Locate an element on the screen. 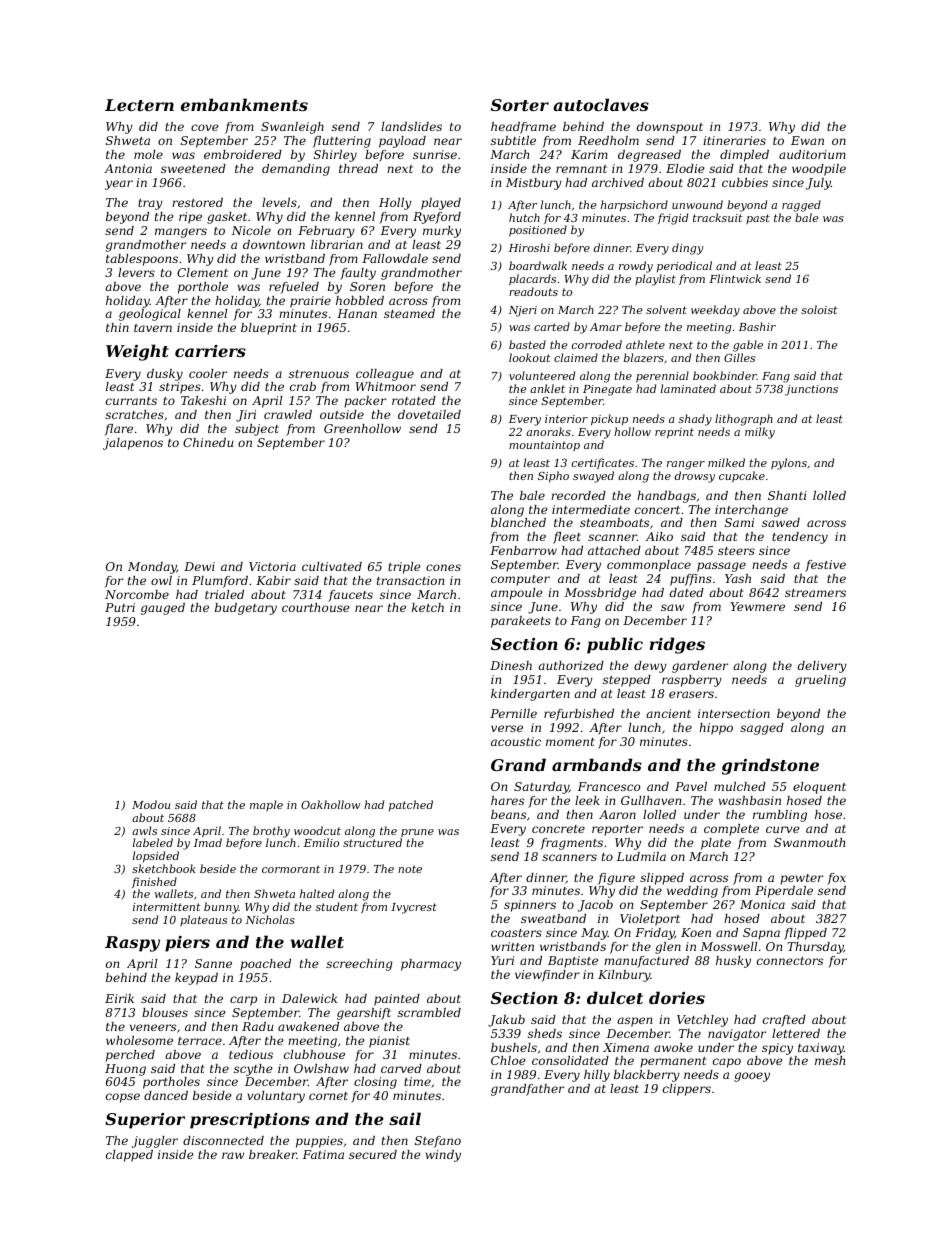  Modou is located at coordinates (151, 804).
